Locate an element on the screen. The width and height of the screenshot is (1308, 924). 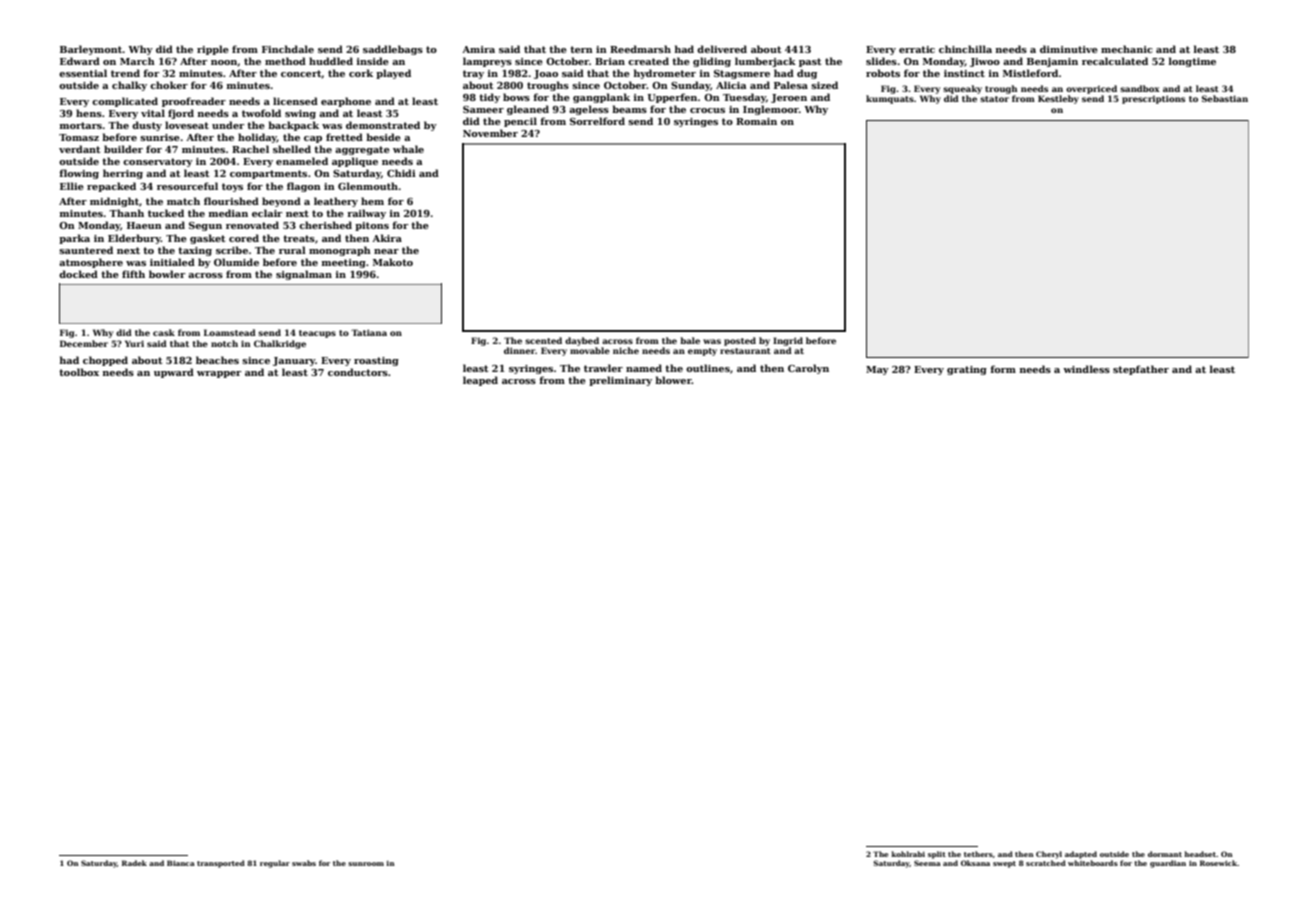
flowing is located at coordinates (79, 174).
